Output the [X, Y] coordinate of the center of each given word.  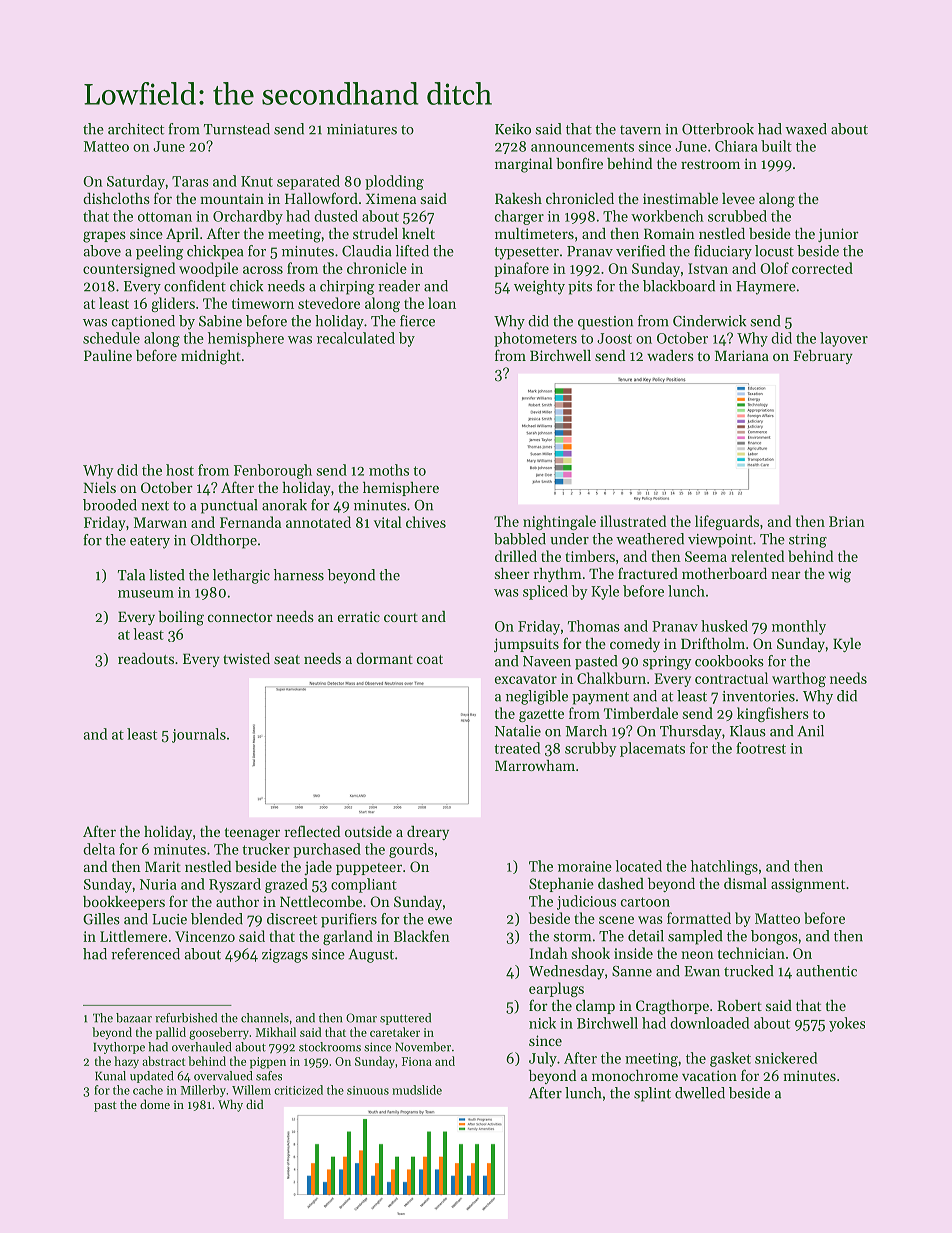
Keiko [513, 129]
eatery [150, 542]
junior [838, 235]
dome [155, 1104]
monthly [799, 627]
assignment [808, 885]
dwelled [700, 1093]
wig [839, 575]
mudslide [417, 1090]
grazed [286, 885]
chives [426, 522]
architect [136, 129]
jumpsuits [526, 645]
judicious [586, 902]
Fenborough [273, 471]
